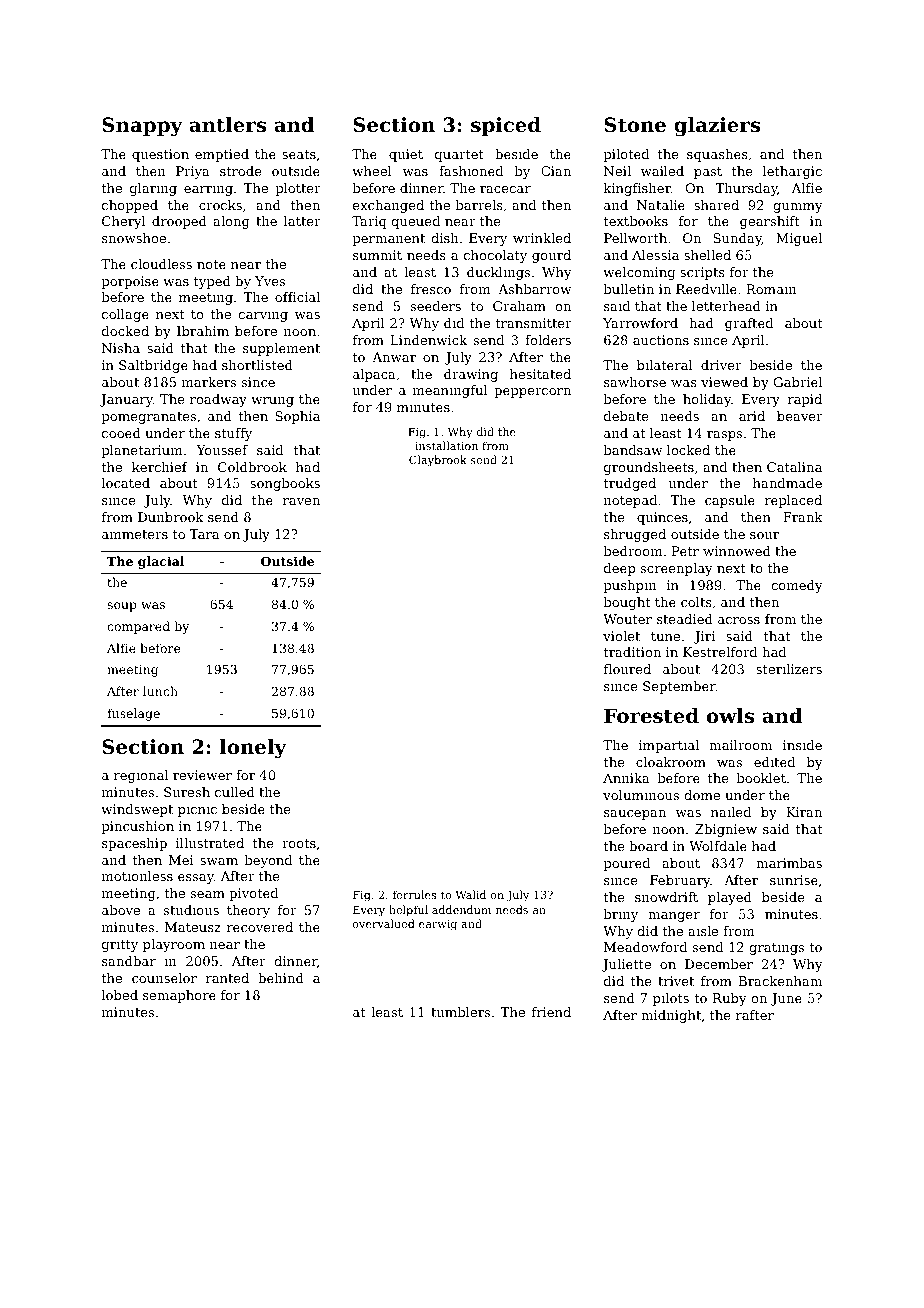  I want to click on ammeters, so click(135, 534).
